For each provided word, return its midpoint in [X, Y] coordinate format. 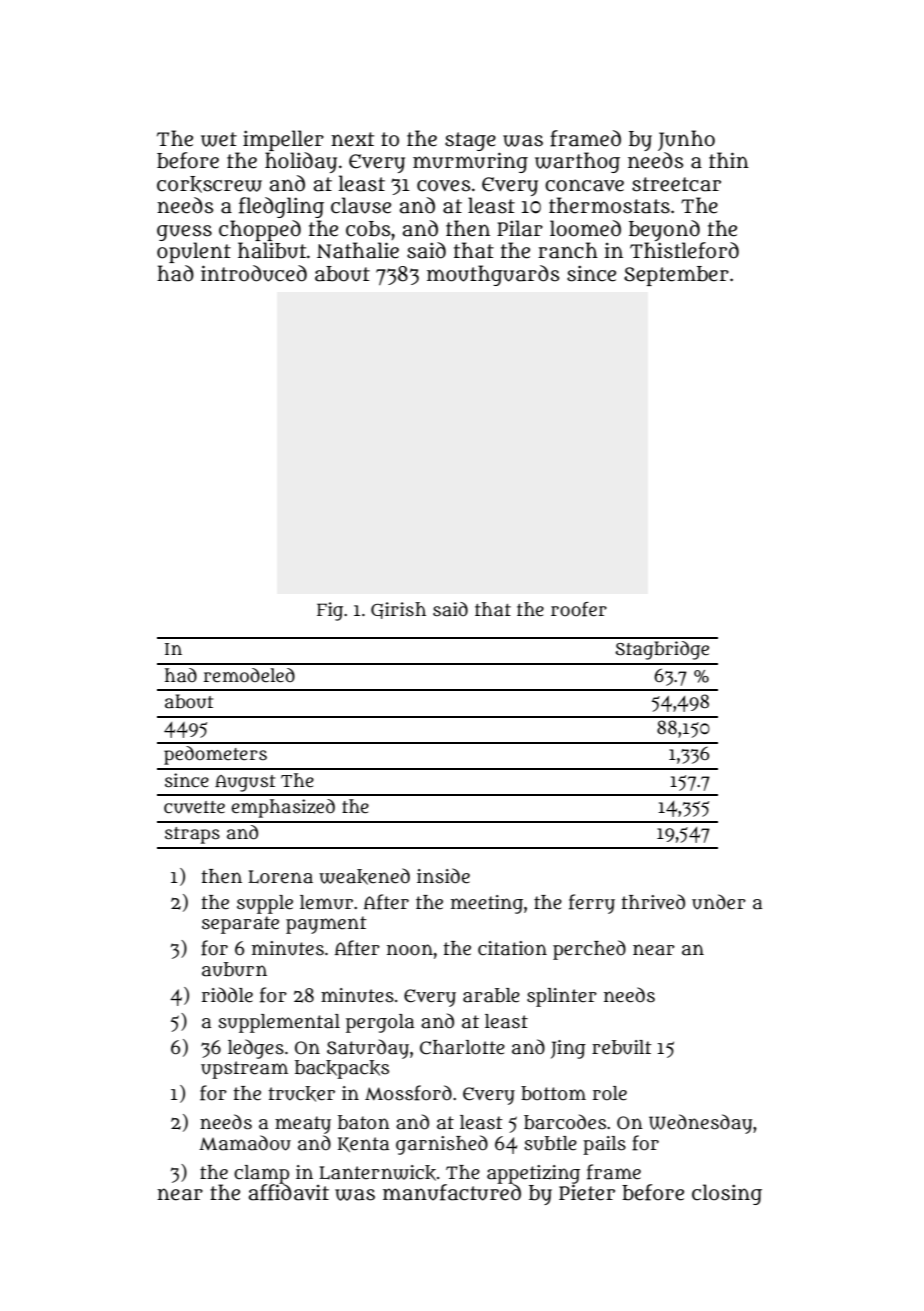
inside [443, 876]
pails [604, 1145]
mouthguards [493, 275]
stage [470, 141]
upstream [244, 1070]
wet [219, 139]
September [676, 276]
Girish [398, 610]
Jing [568, 1049]
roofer [579, 609]
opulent [194, 252]
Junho [686, 140]
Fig [330, 611]
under [719, 902]
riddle [227, 995]
